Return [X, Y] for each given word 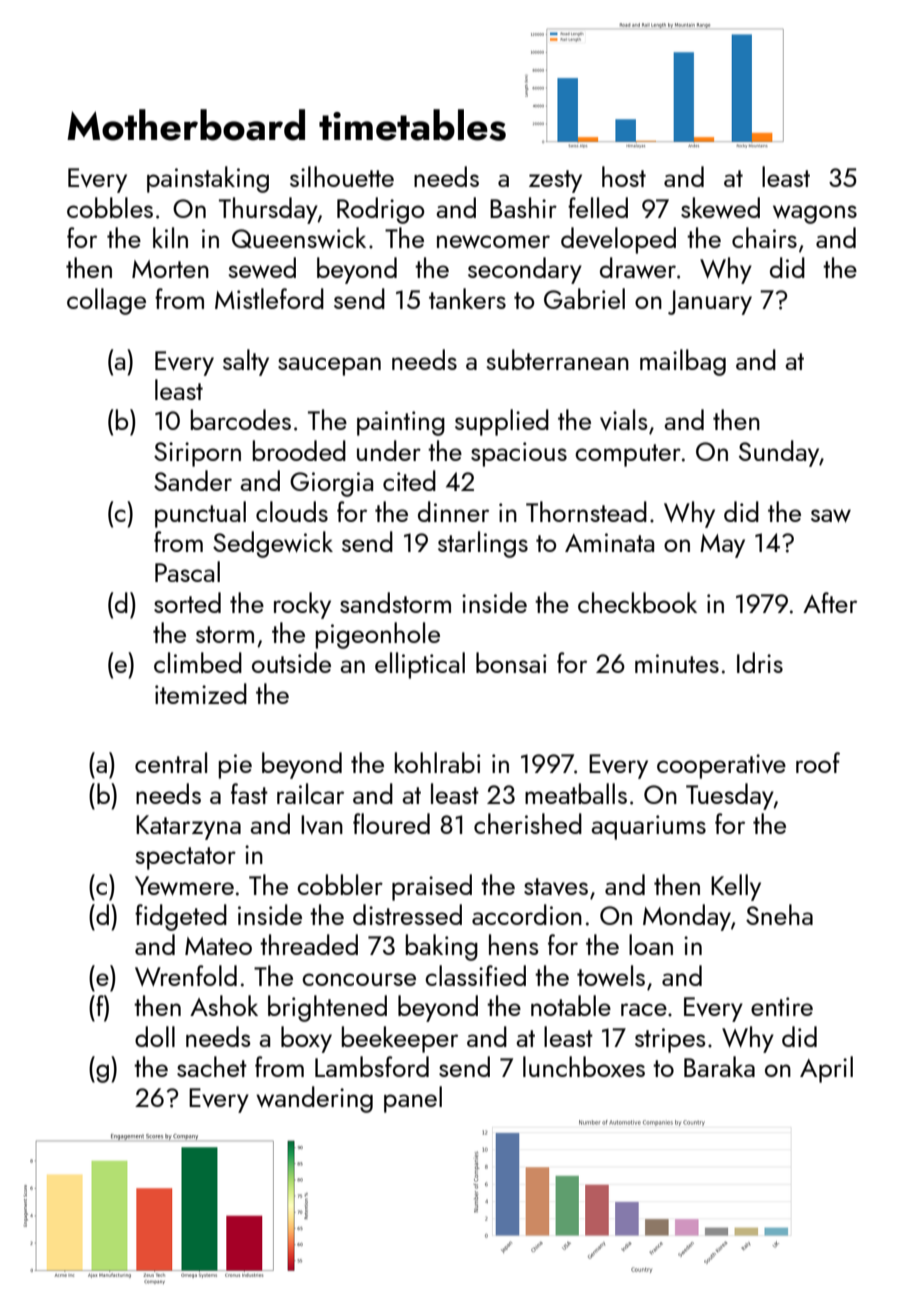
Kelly [736, 887]
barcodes [241, 419]
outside [291, 662]
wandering [314, 1099]
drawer [638, 268]
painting [401, 423]
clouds [292, 511]
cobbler [340, 884]
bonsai [511, 662]
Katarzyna [188, 827]
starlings [483, 544]
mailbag [683, 362]
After [830, 602]
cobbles [110, 207]
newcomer [493, 242]
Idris [760, 662]
